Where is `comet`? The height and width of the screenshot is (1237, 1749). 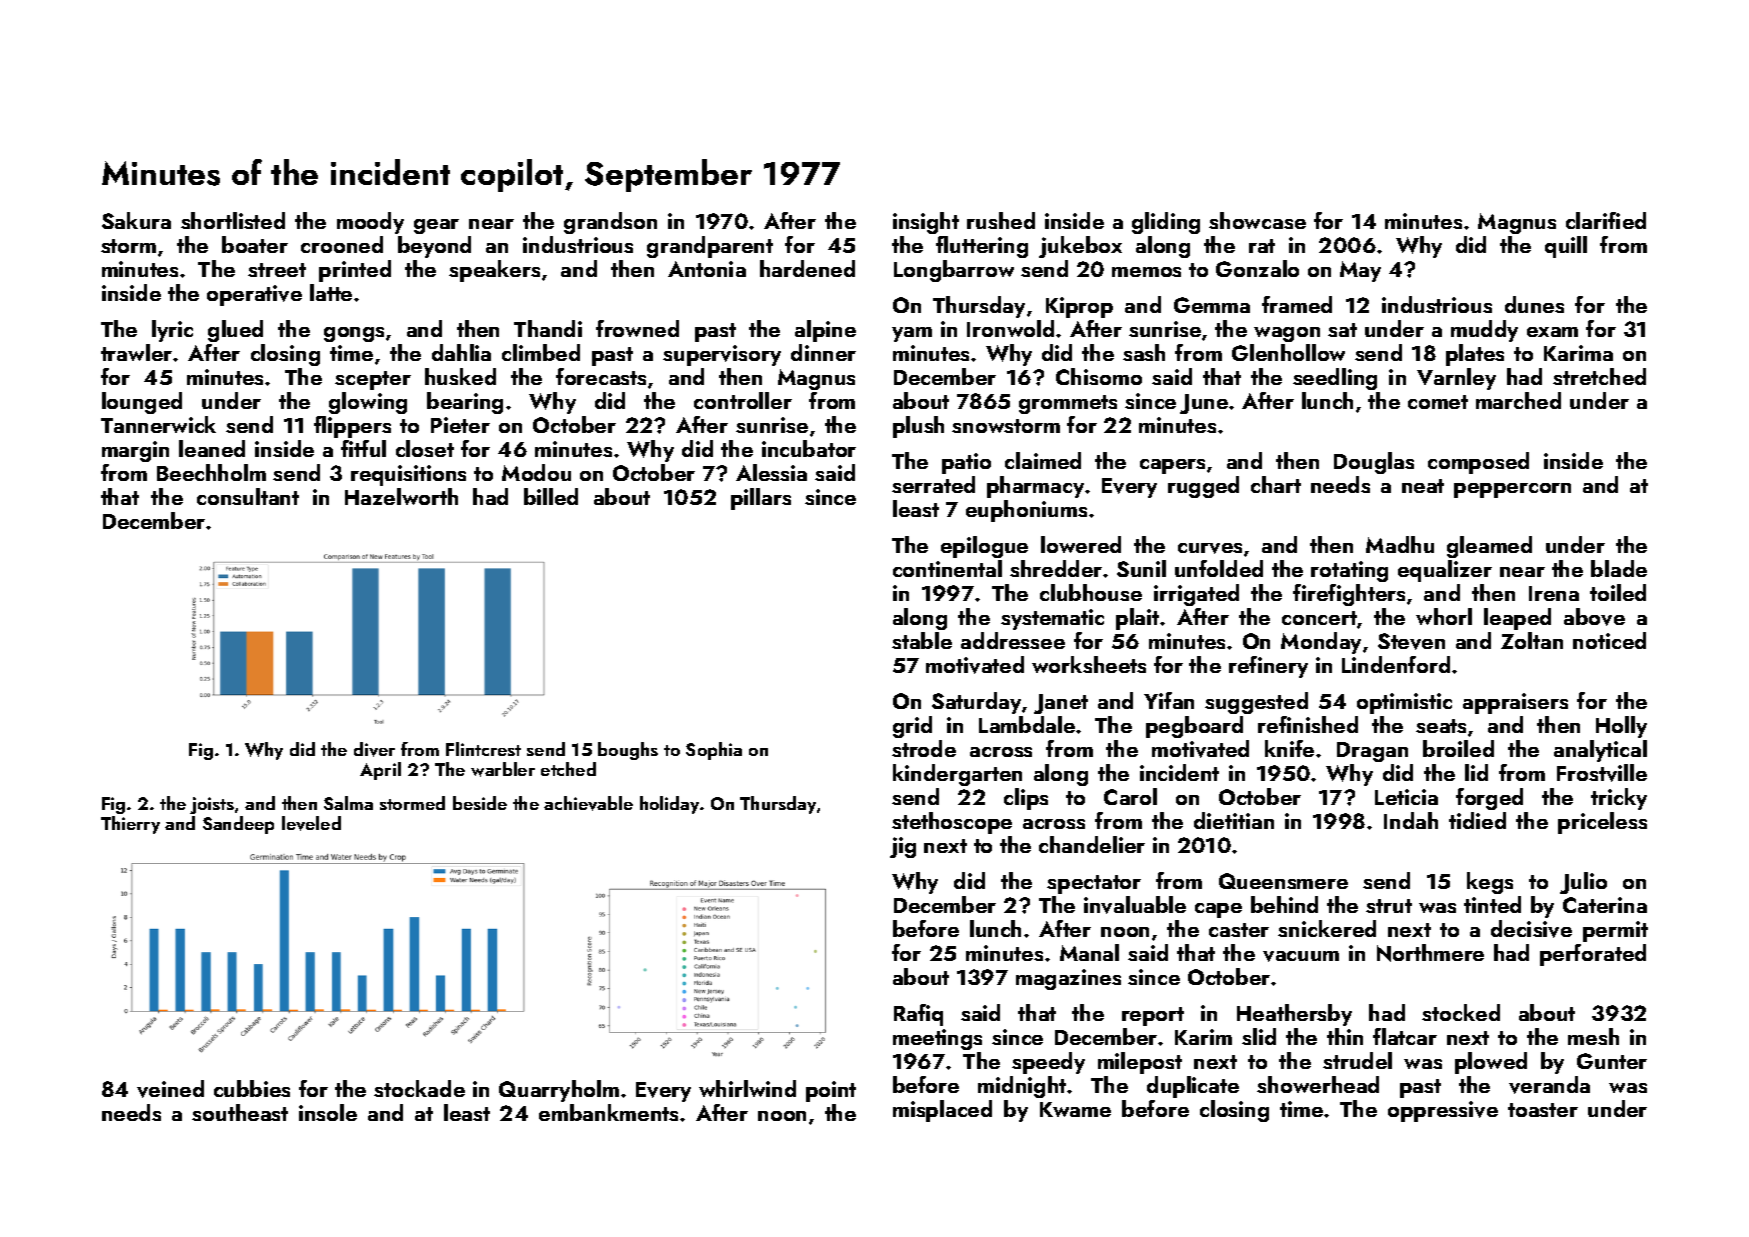
comet is located at coordinates (1438, 402).
